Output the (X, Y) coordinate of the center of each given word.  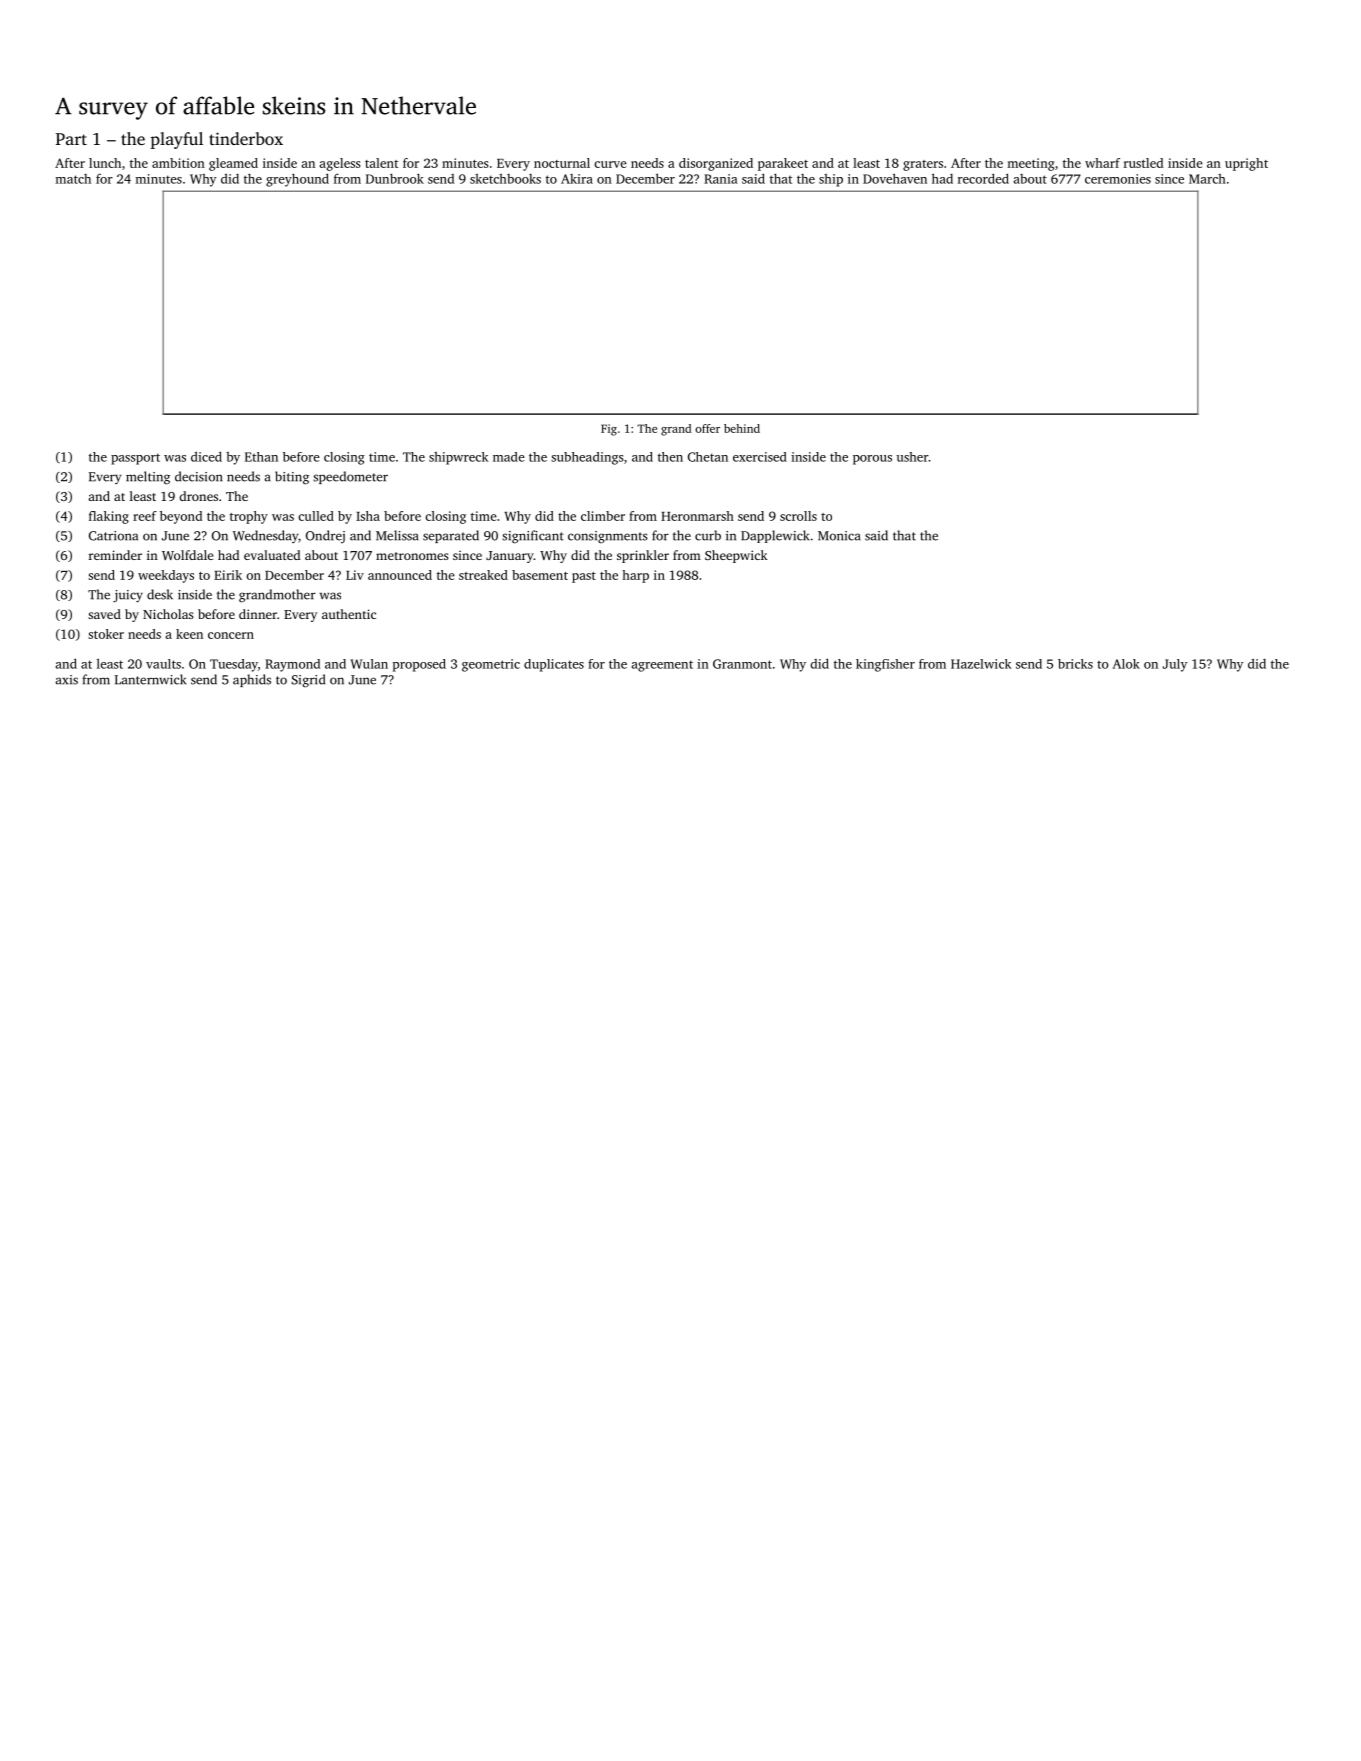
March (1207, 179)
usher (912, 457)
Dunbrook (395, 178)
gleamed (233, 164)
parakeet (783, 164)
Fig (609, 430)
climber (603, 516)
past (584, 577)
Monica (839, 536)
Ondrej (325, 536)
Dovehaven (895, 178)
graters (923, 165)
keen (189, 634)
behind (742, 428)
